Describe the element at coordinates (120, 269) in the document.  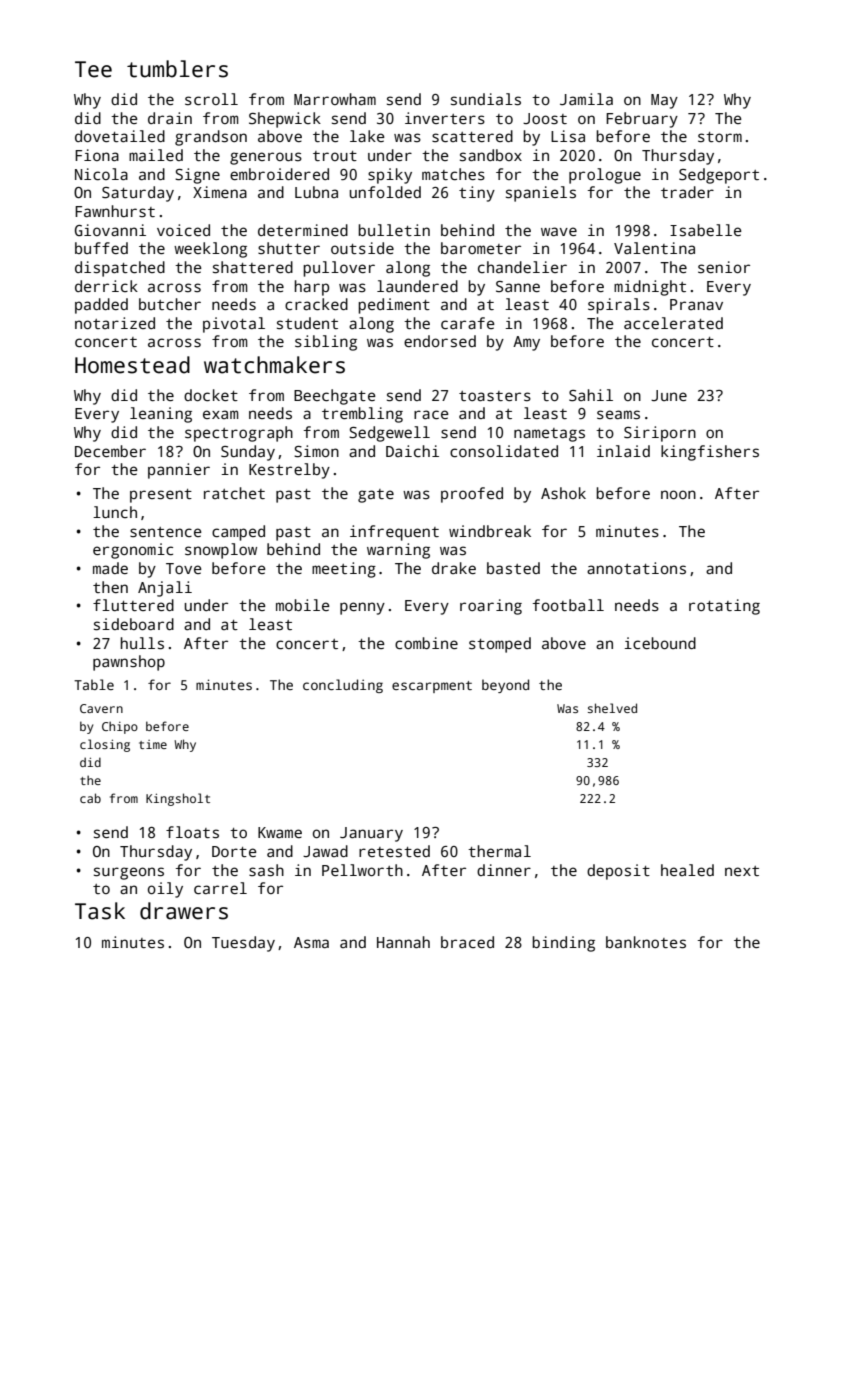
I see `dispatched` at that location.
